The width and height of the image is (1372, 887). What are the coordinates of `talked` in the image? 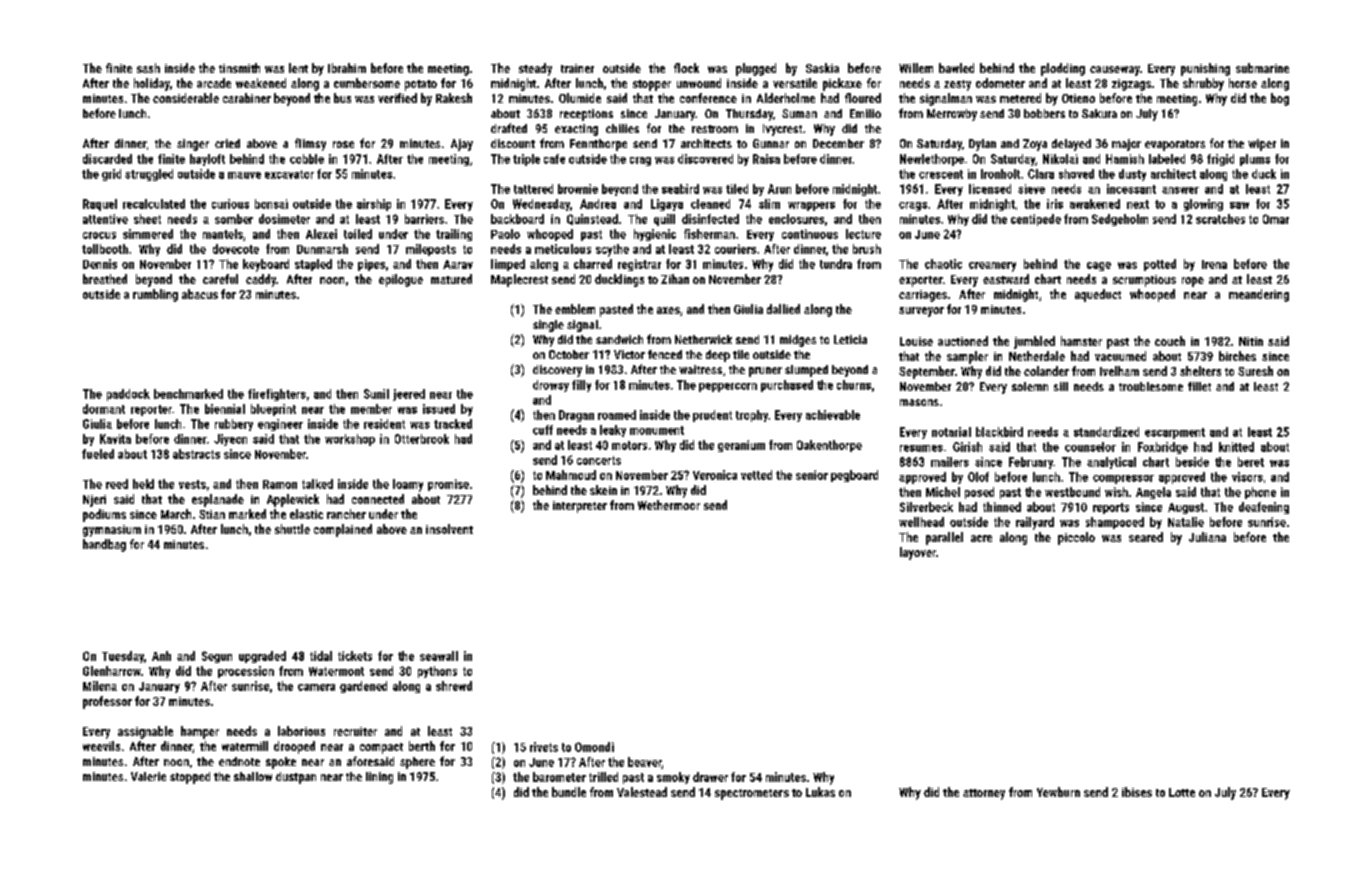 It's located at (317, 484).
